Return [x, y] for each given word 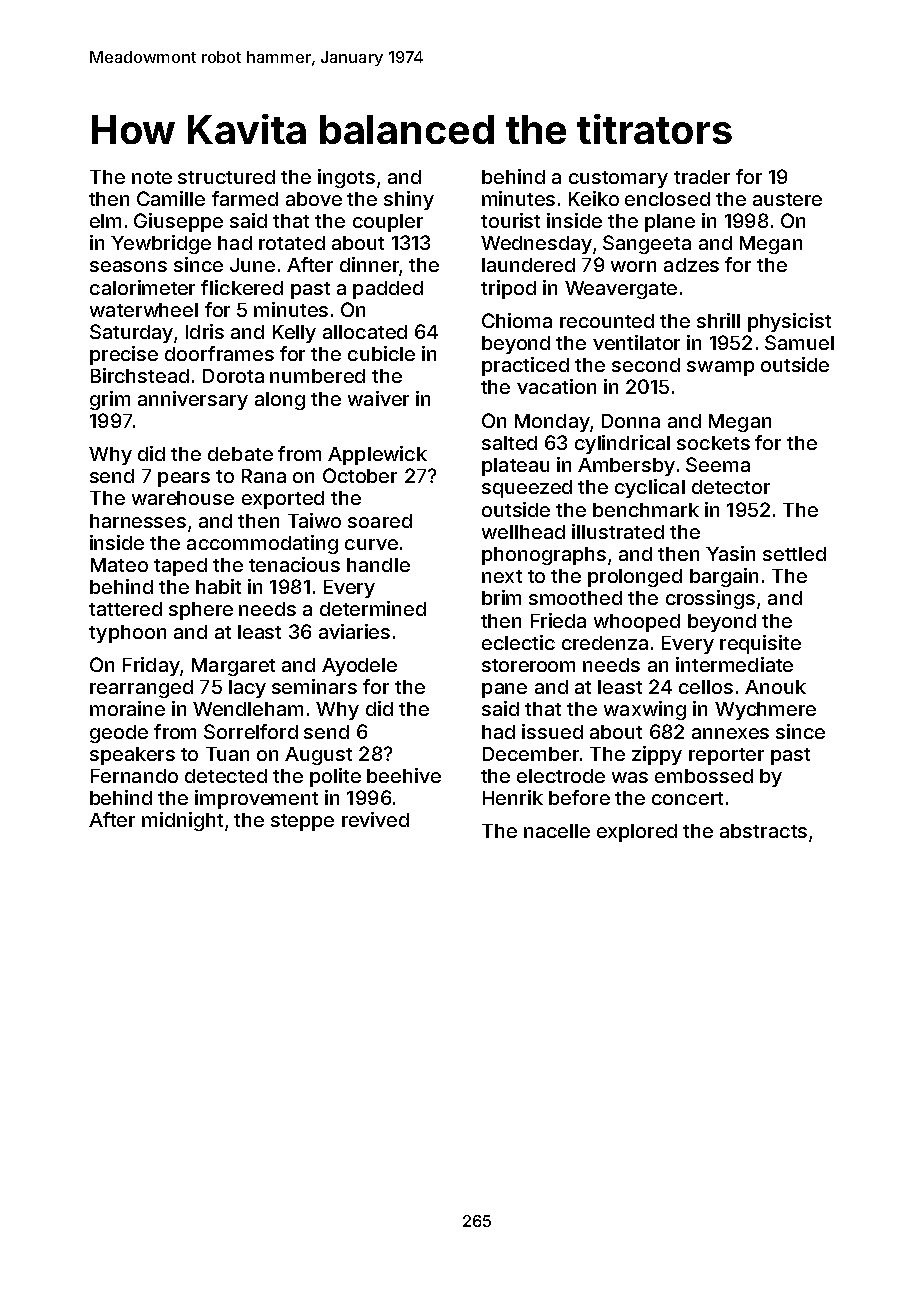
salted [509, 443]
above [314, 199]
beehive [404, 775]
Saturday [131, 333]
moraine [127, 708]
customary [618, 179]
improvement [256, 799]
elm [105, 221]
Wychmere [765, 711]
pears [184, 479]
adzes [691, 265]
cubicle [381, 353]
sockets [713, 443]
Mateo [119, 565]
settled [794, 554]
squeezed [527, 489]
